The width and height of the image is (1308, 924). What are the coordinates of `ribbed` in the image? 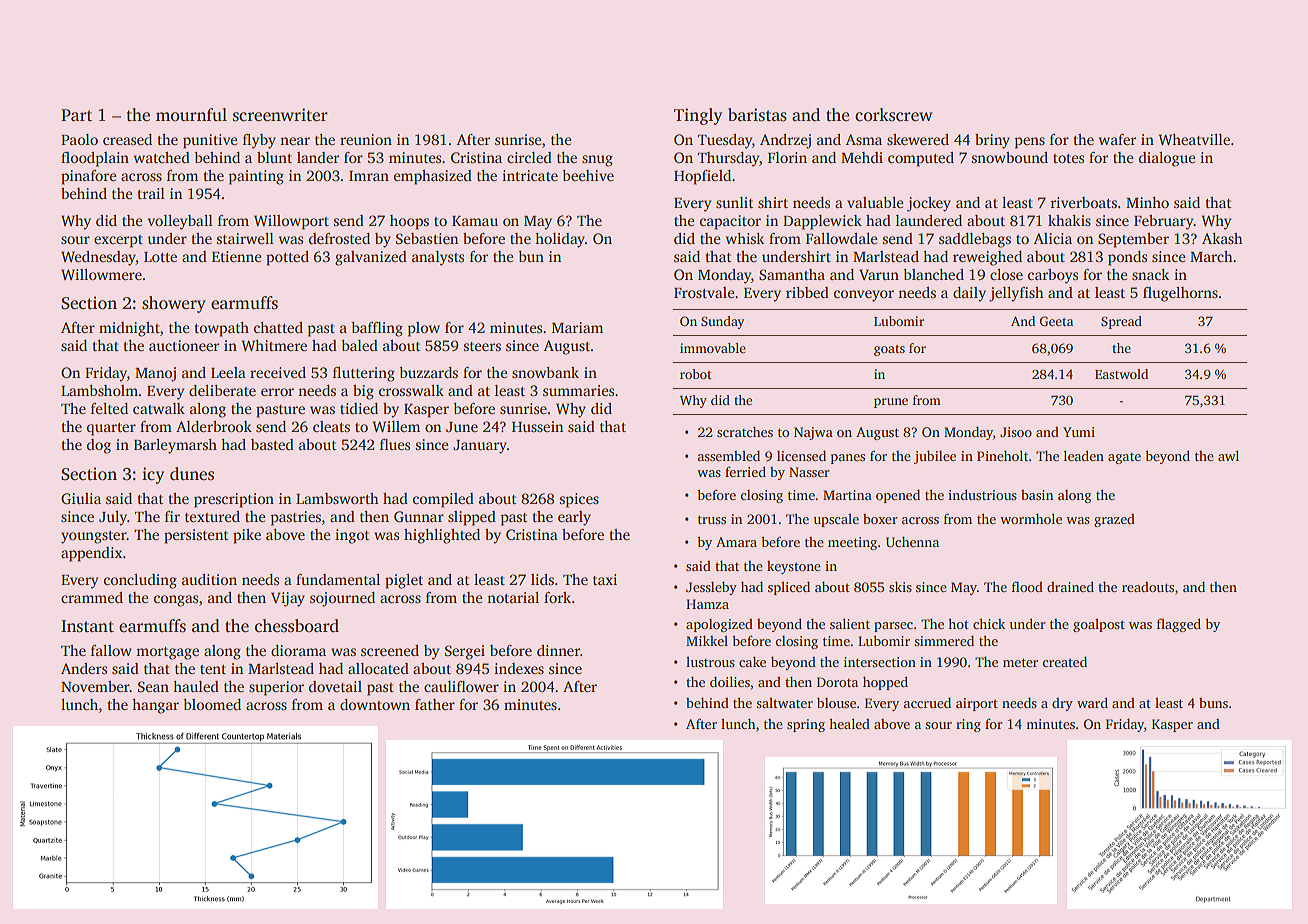 It's located at (807, 292).
